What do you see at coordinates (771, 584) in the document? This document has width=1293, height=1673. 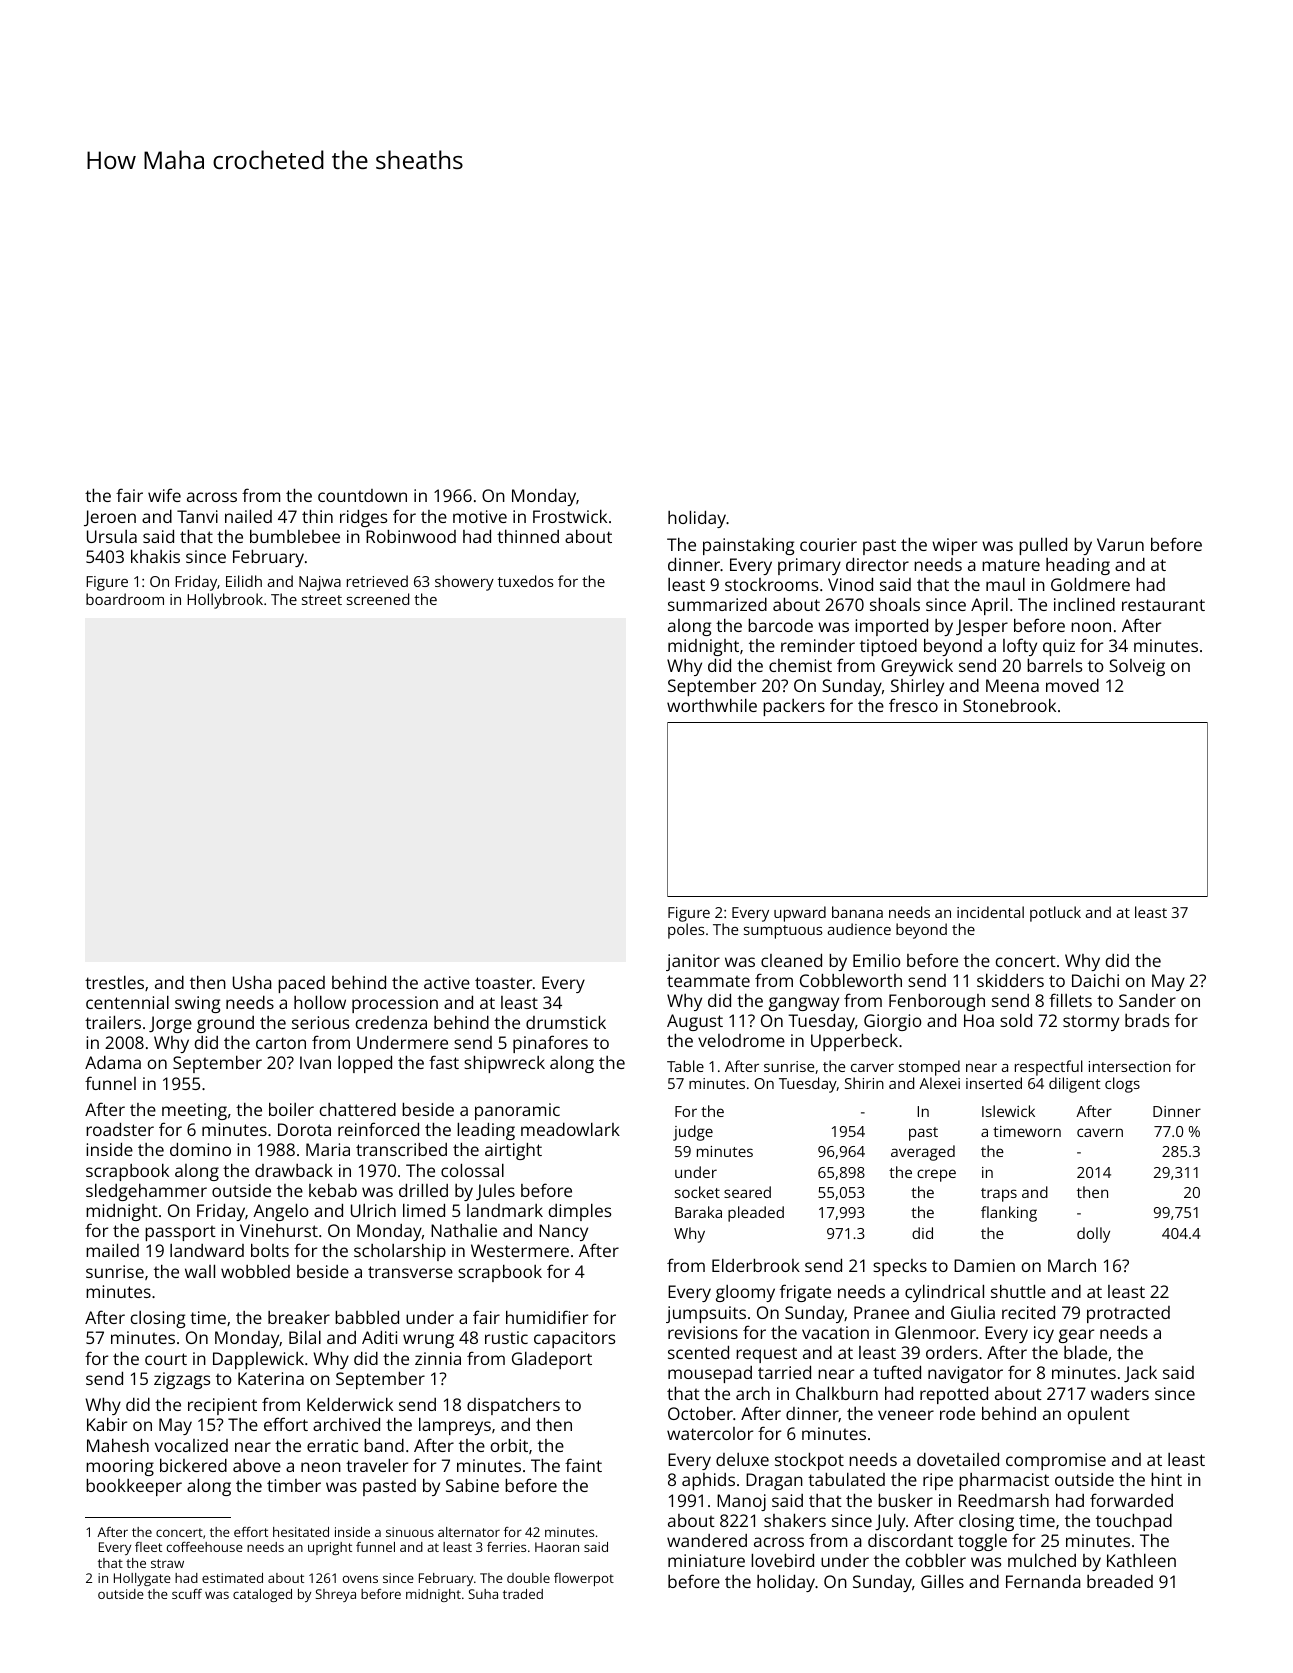 I see `stockrooms` at bounding box center [771, 584].
